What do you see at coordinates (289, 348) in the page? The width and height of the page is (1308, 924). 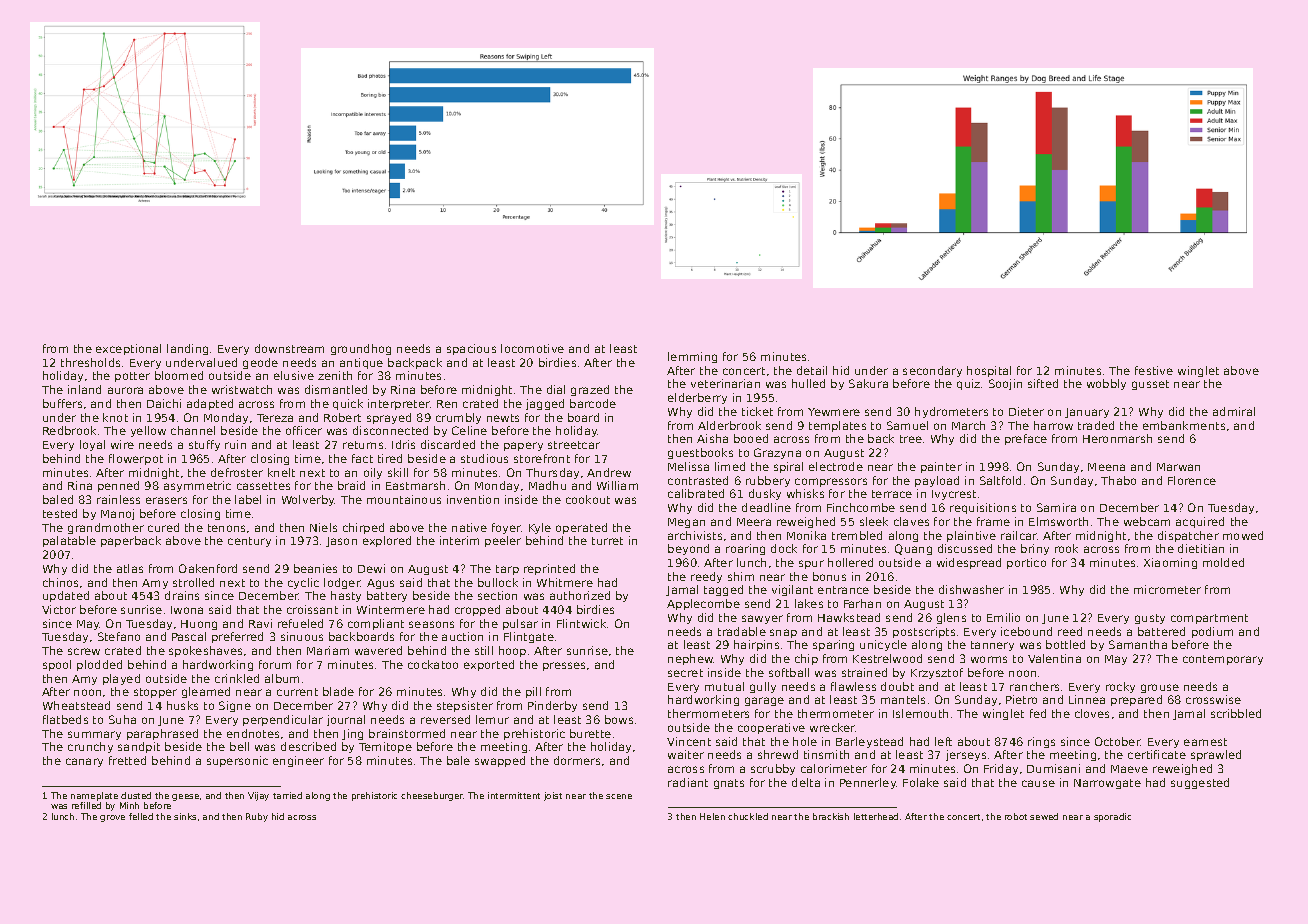 I see `downstream` at bounding box center [289, 348].
